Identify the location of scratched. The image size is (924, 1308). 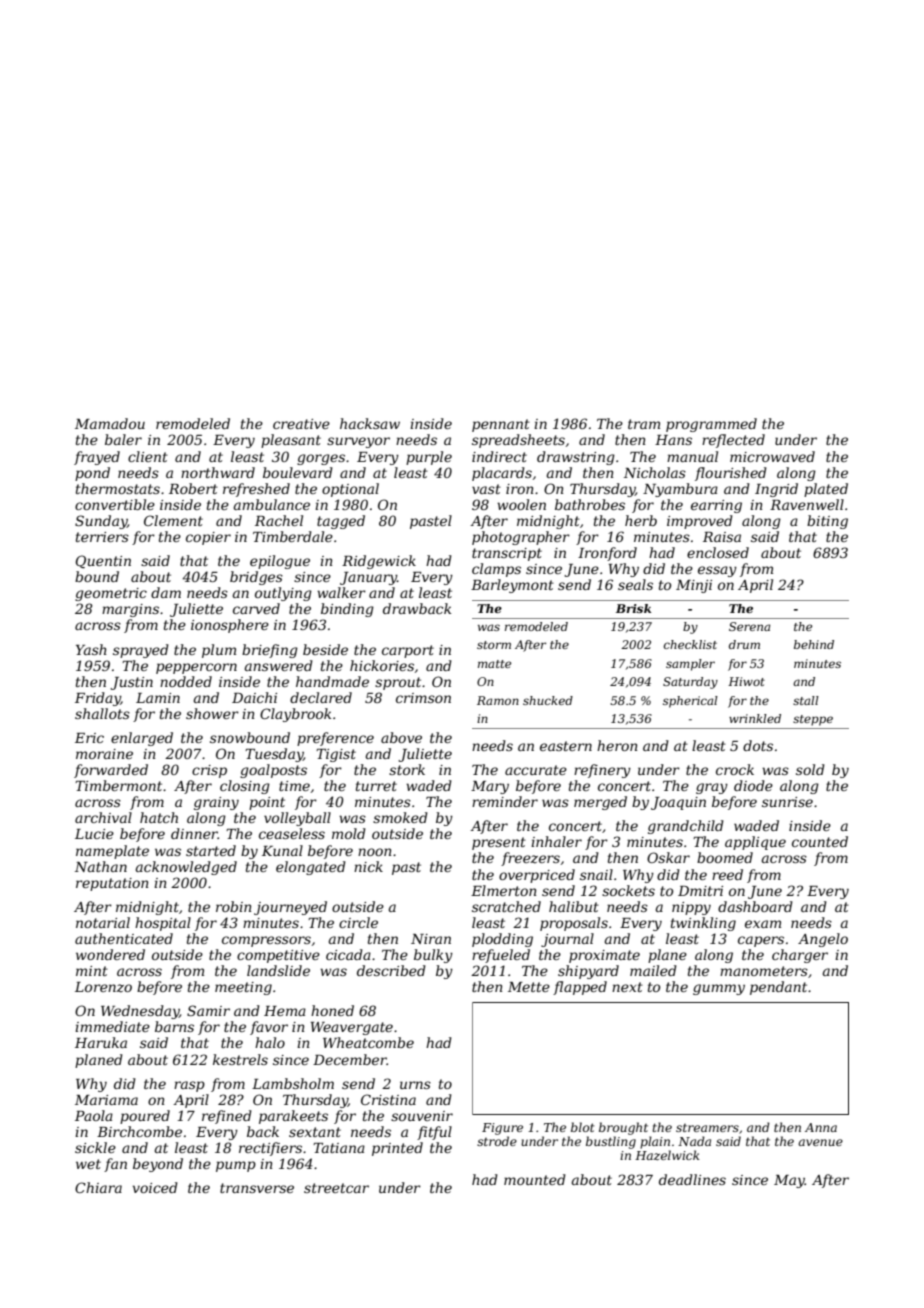
(506, 906).
